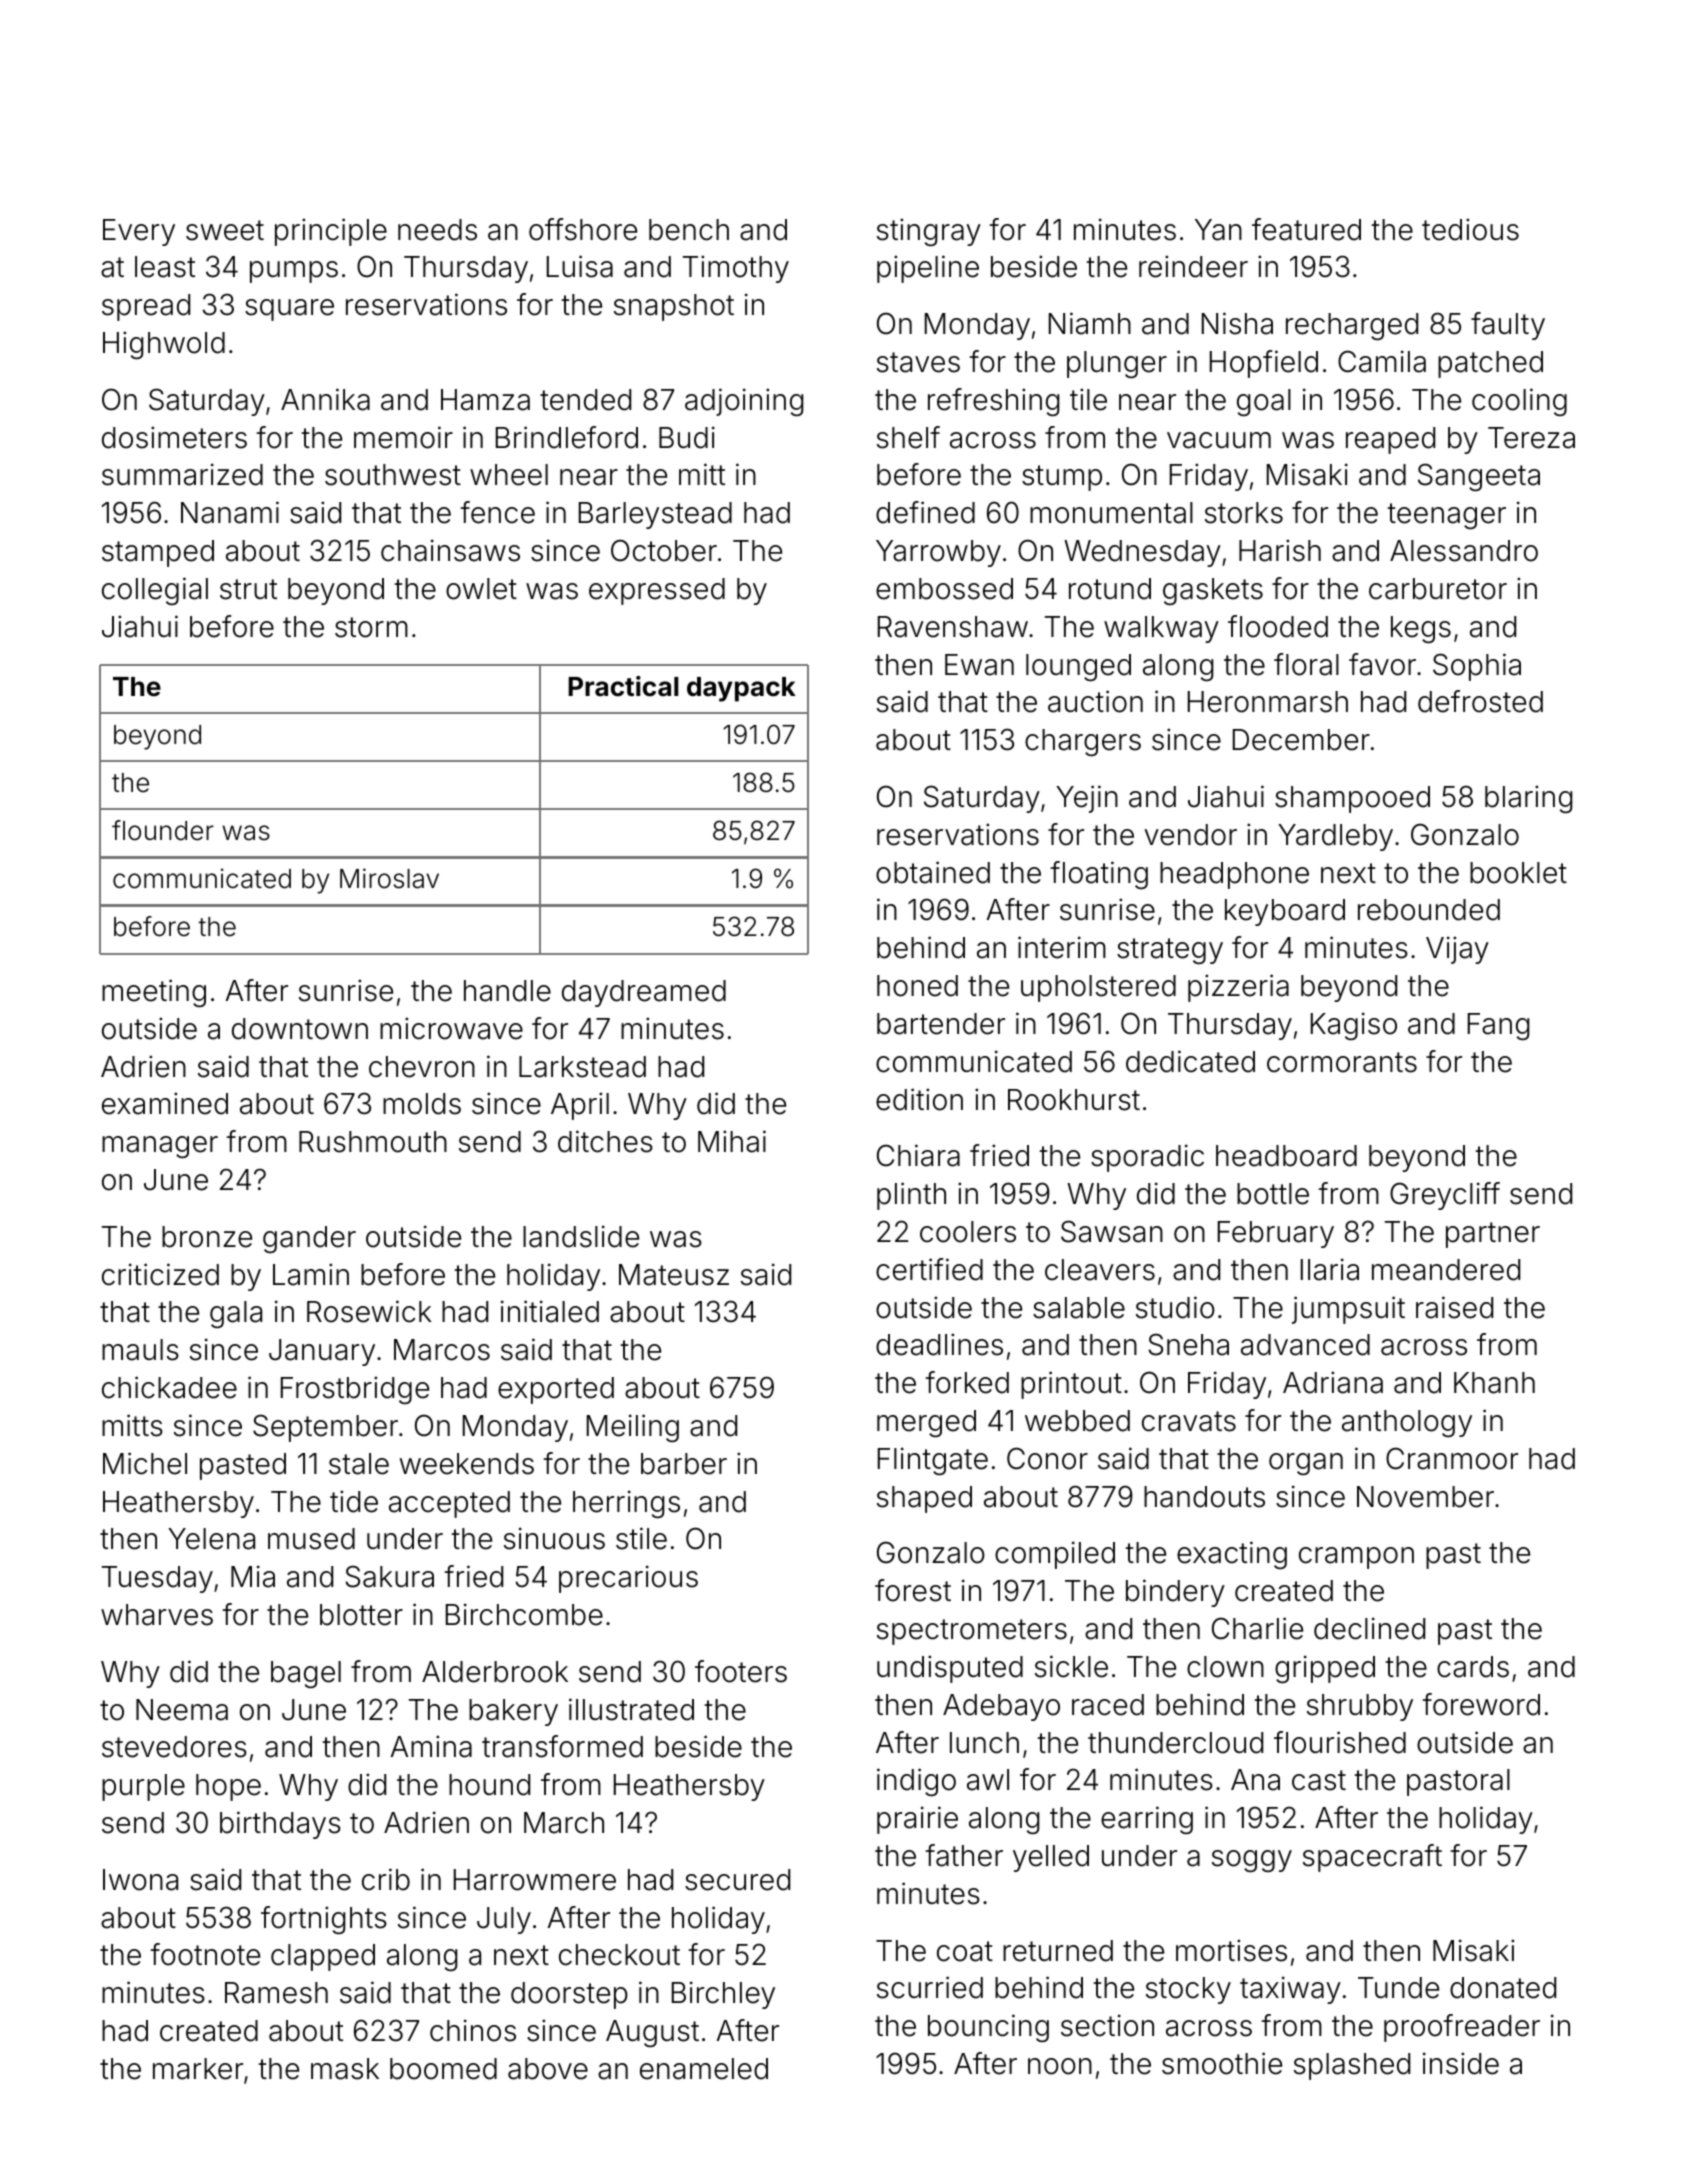 The image size is (1683, 2178). What do you see at coordinates (1333, 1382) in the image?
I see `Adriana` at bounding box center [1333, 1382].
